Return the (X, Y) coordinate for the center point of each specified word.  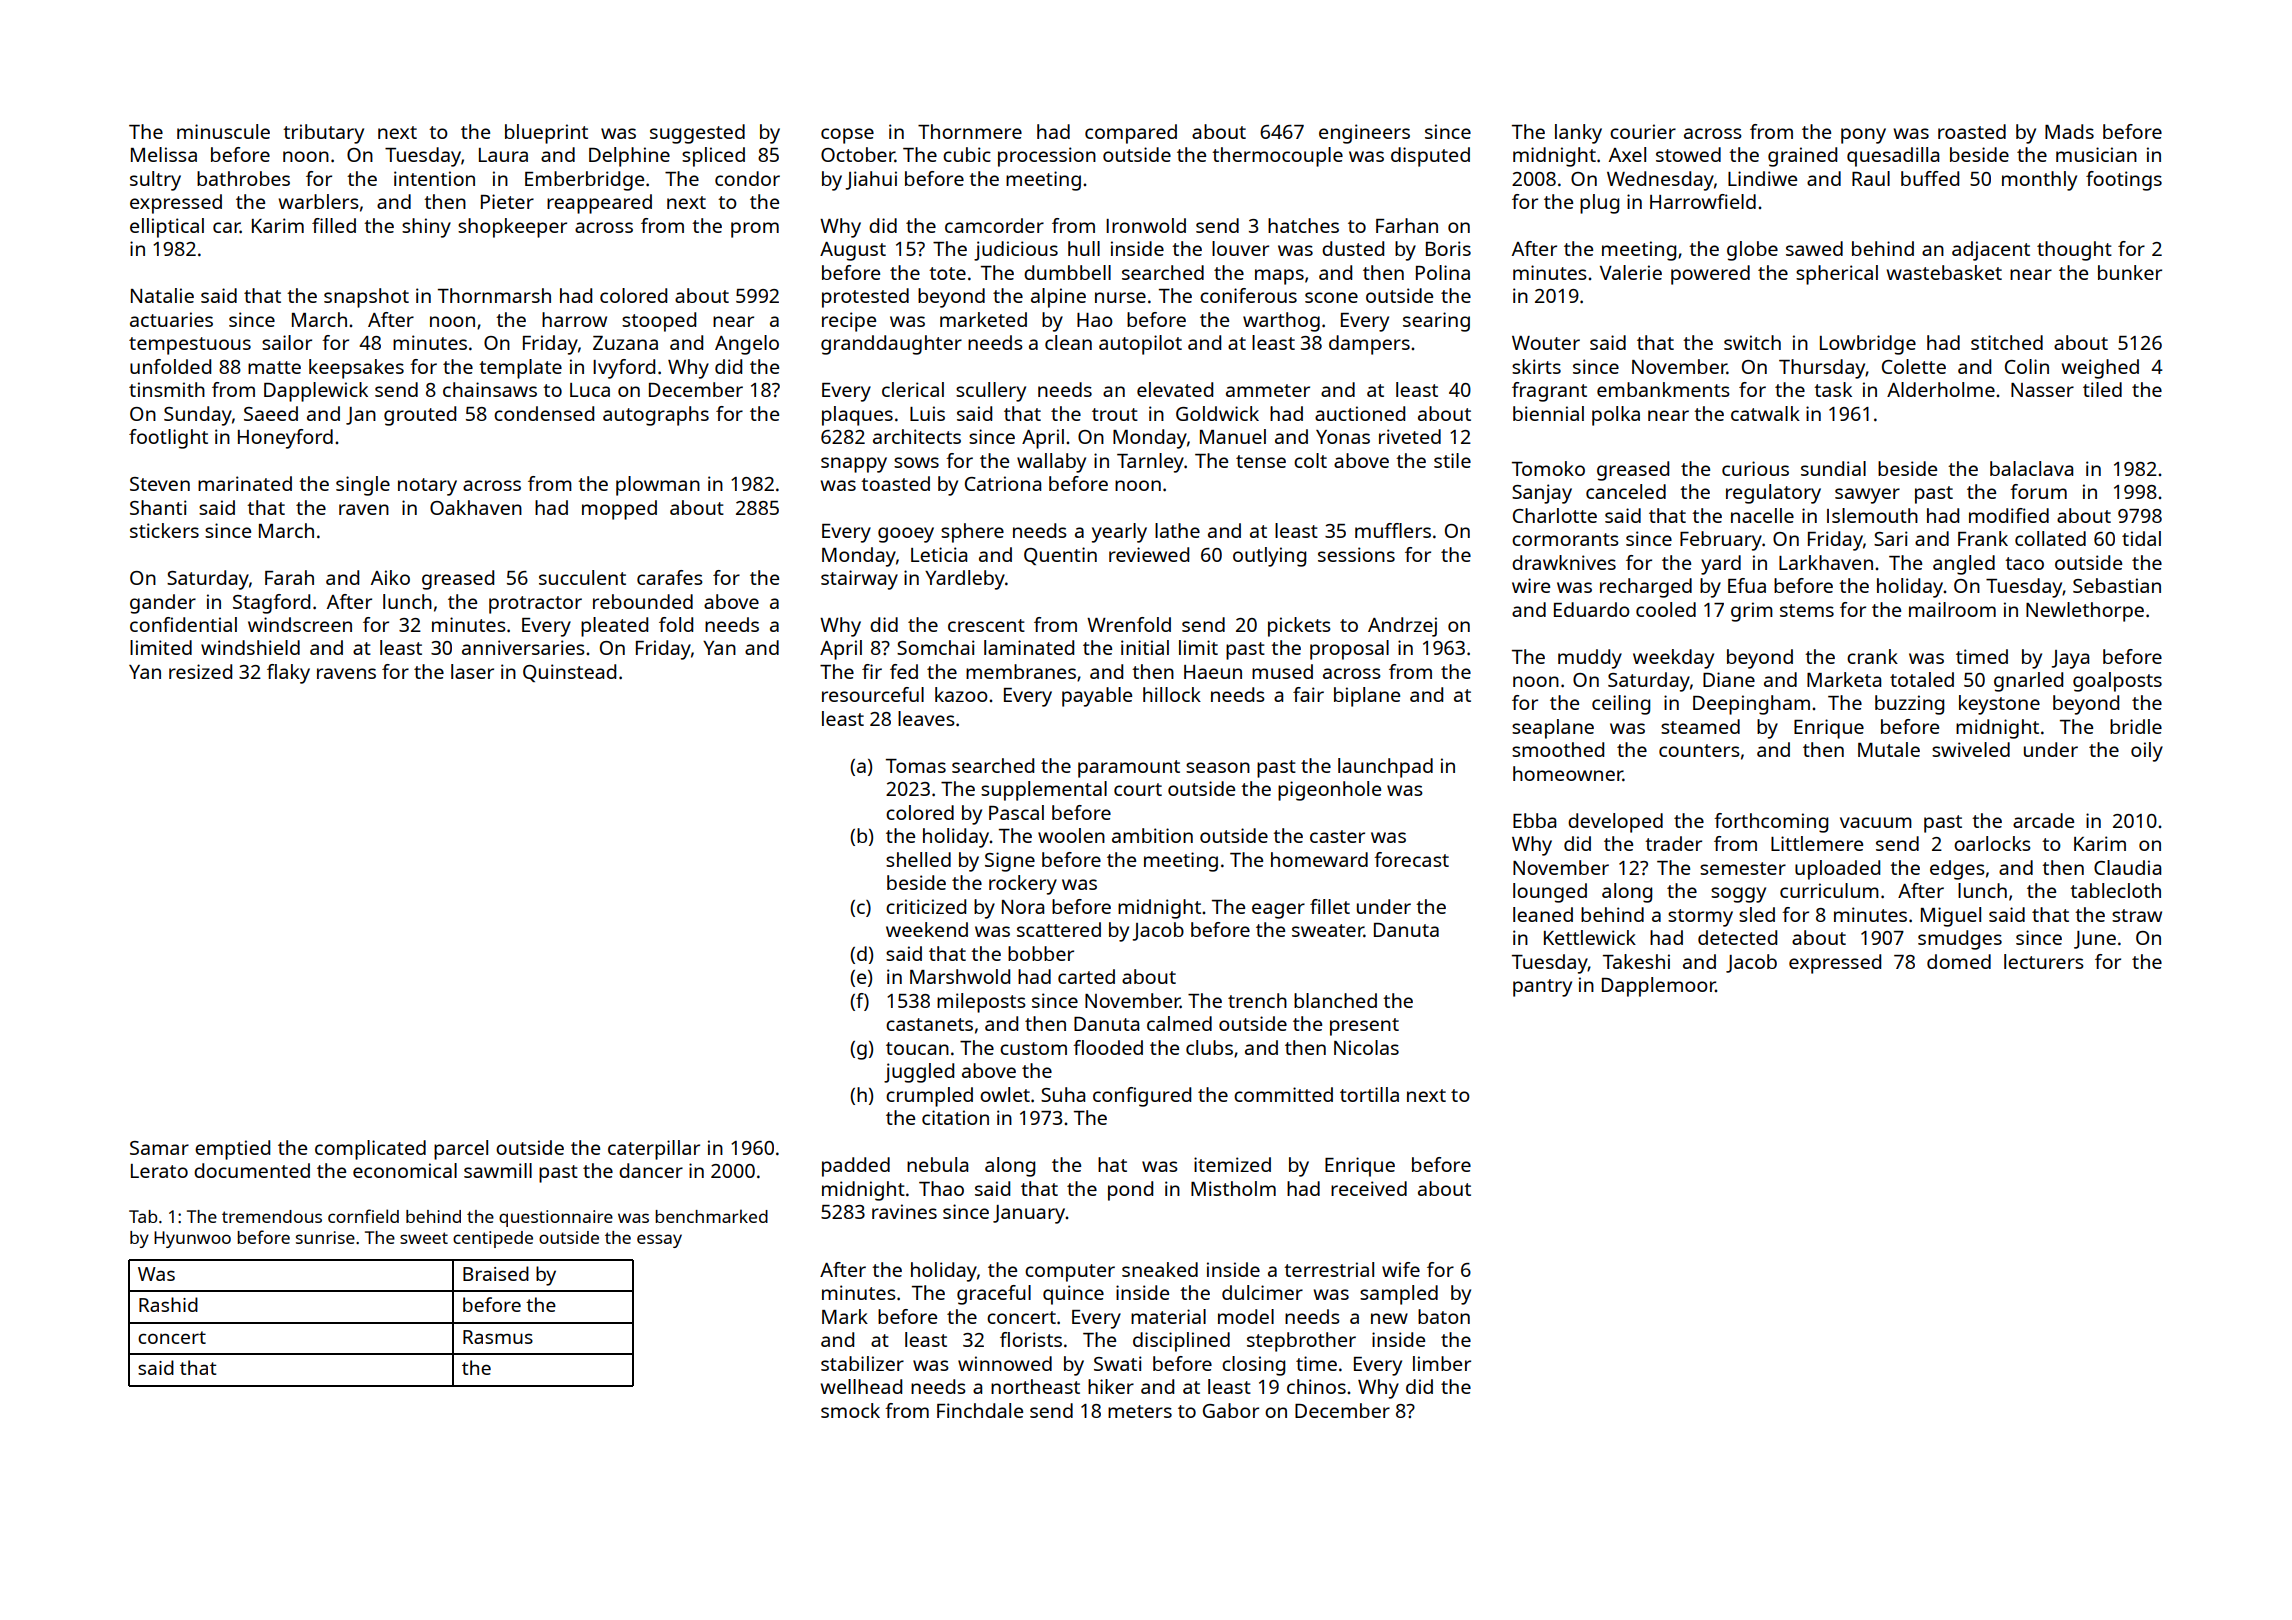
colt (1310, 460)
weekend (927, 929)
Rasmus (498, 1337)
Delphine (629, 157)
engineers (1364, 134)
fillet (1330, 906)
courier (1643, 131)
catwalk (1765, 413)
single (363, 486)
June (2095, 940)
